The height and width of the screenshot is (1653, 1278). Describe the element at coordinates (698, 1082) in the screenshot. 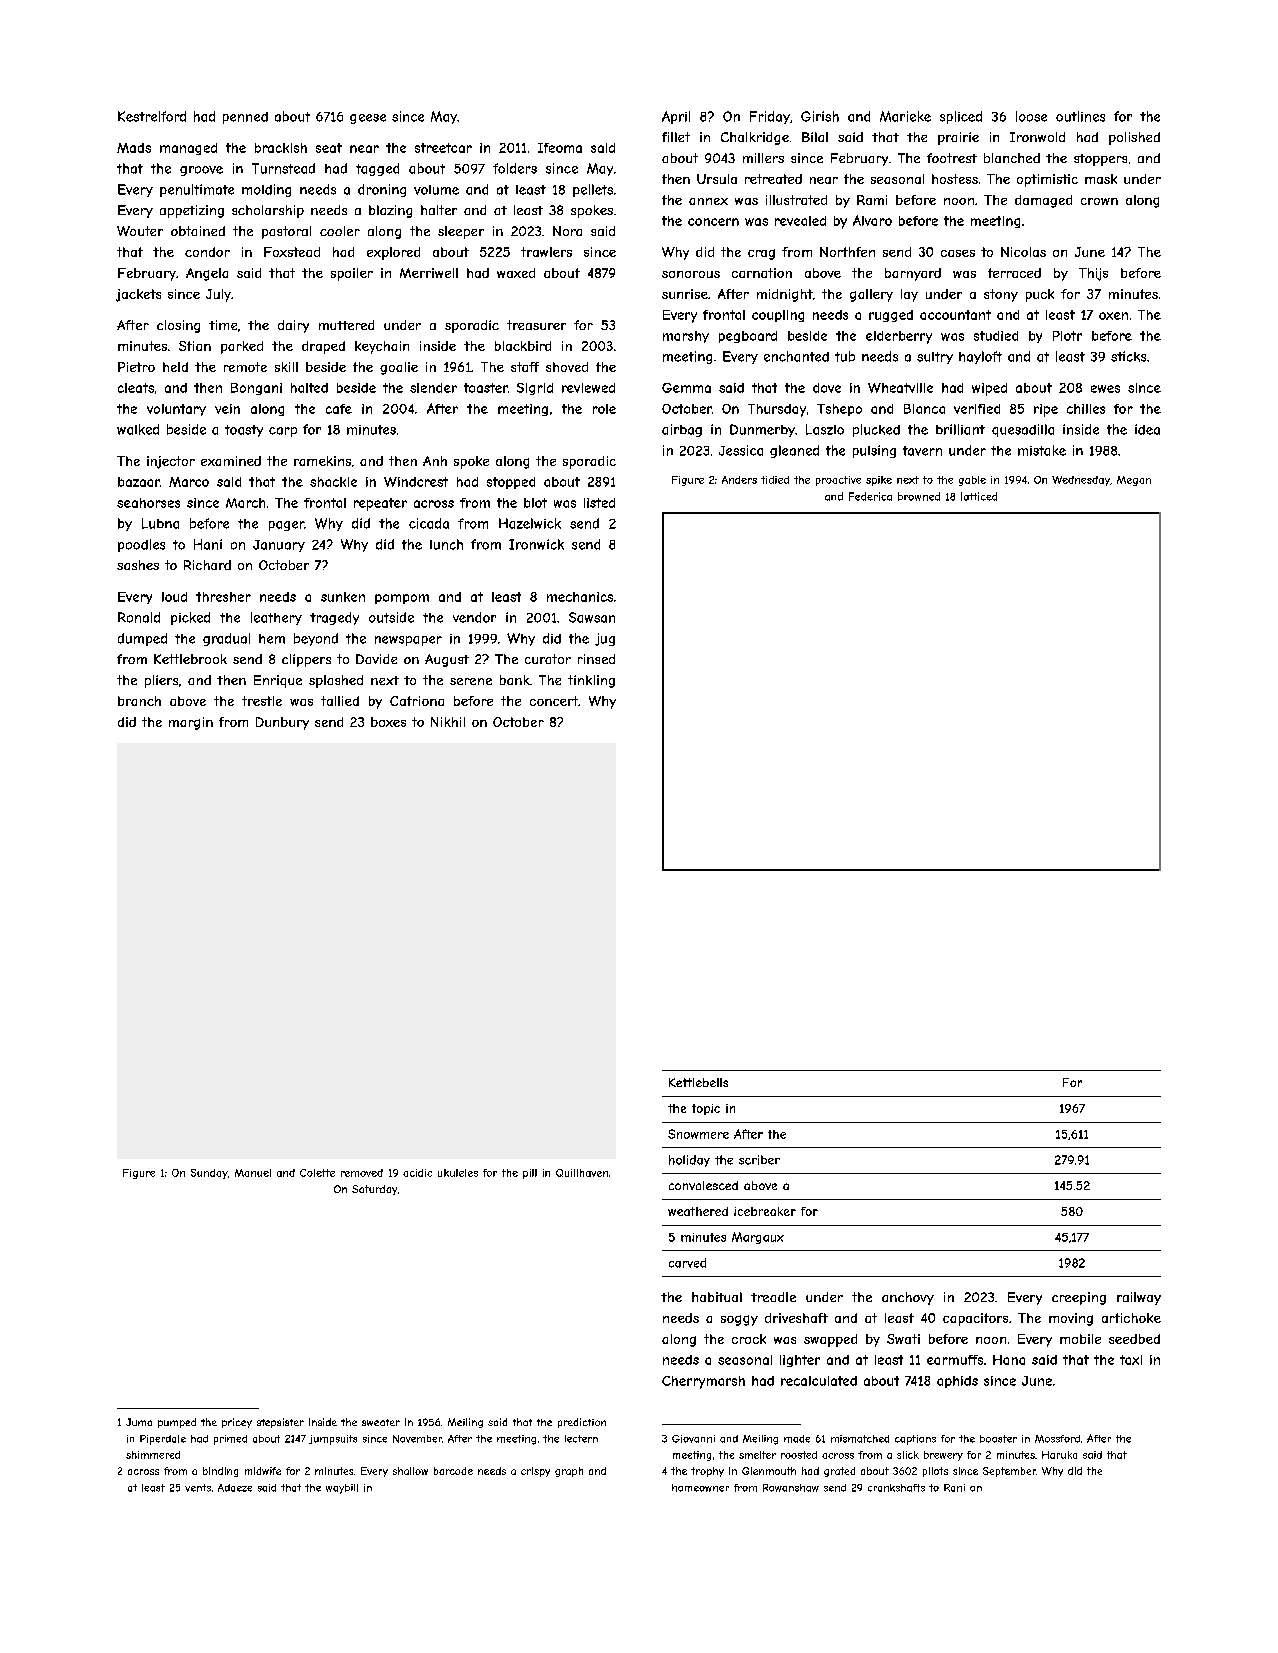

I see `Kettlebells` at that location.
